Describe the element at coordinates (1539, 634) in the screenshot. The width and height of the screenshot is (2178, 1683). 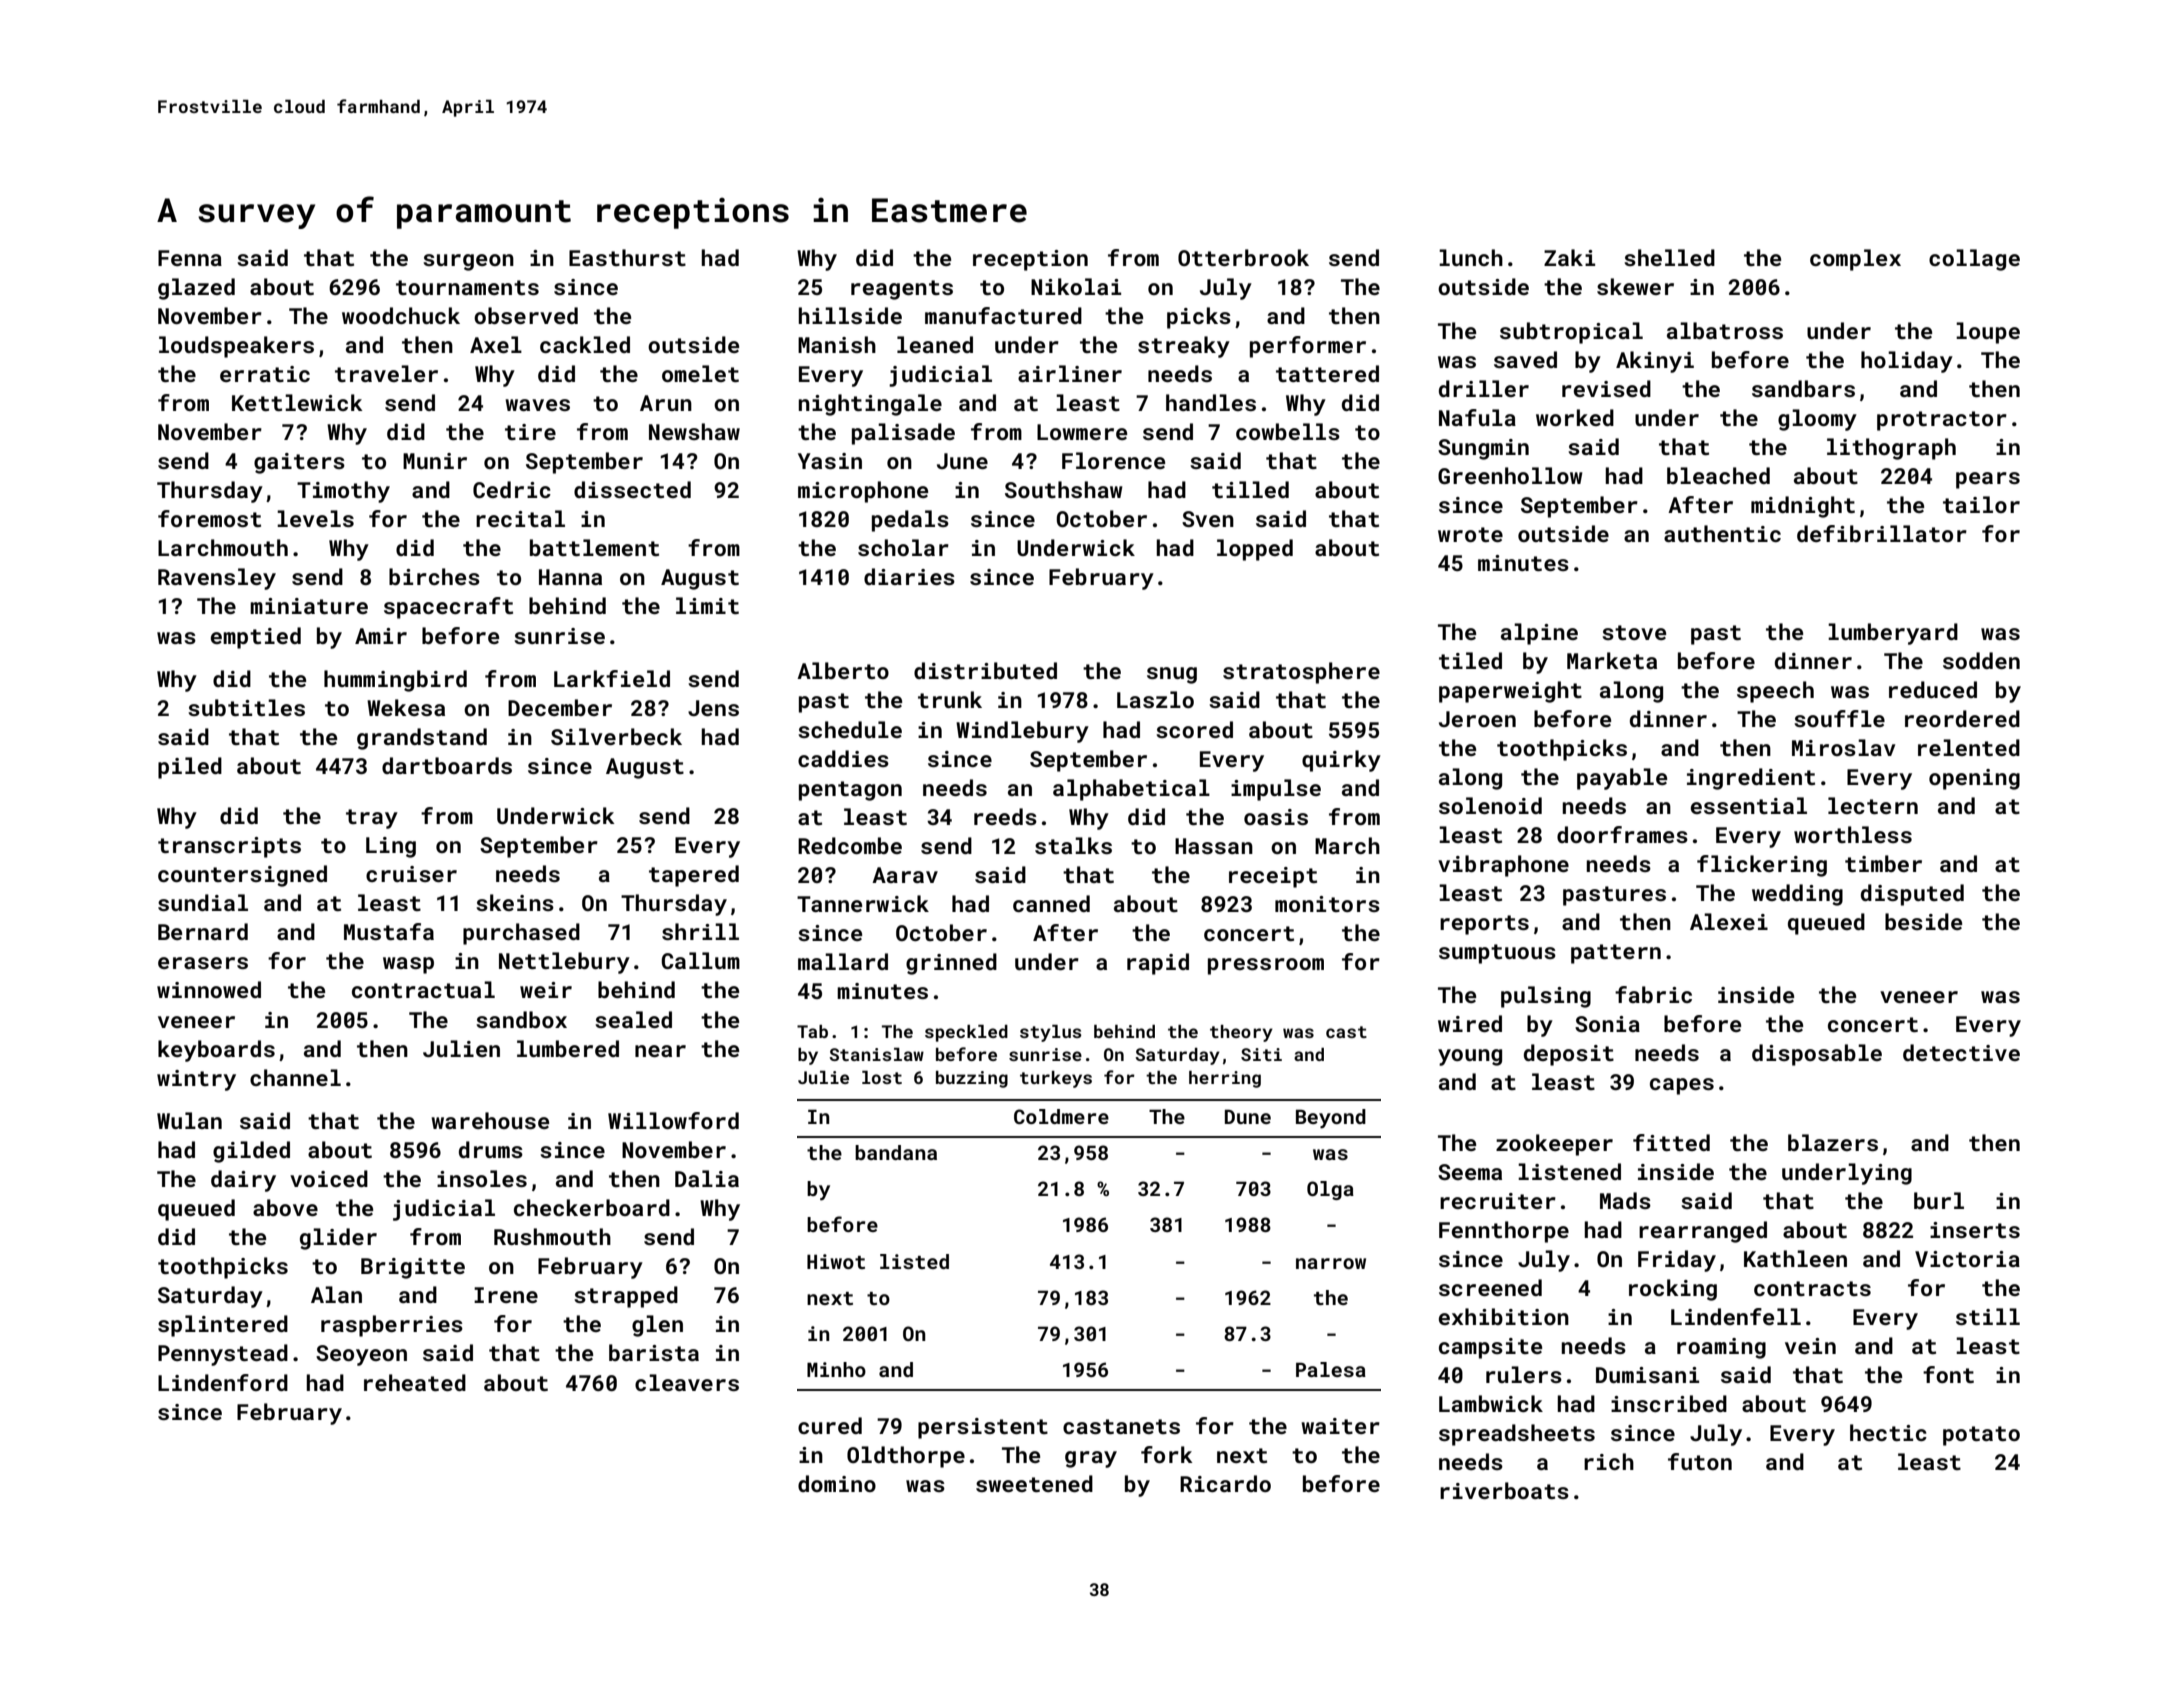
I see `alpine` at that location.
